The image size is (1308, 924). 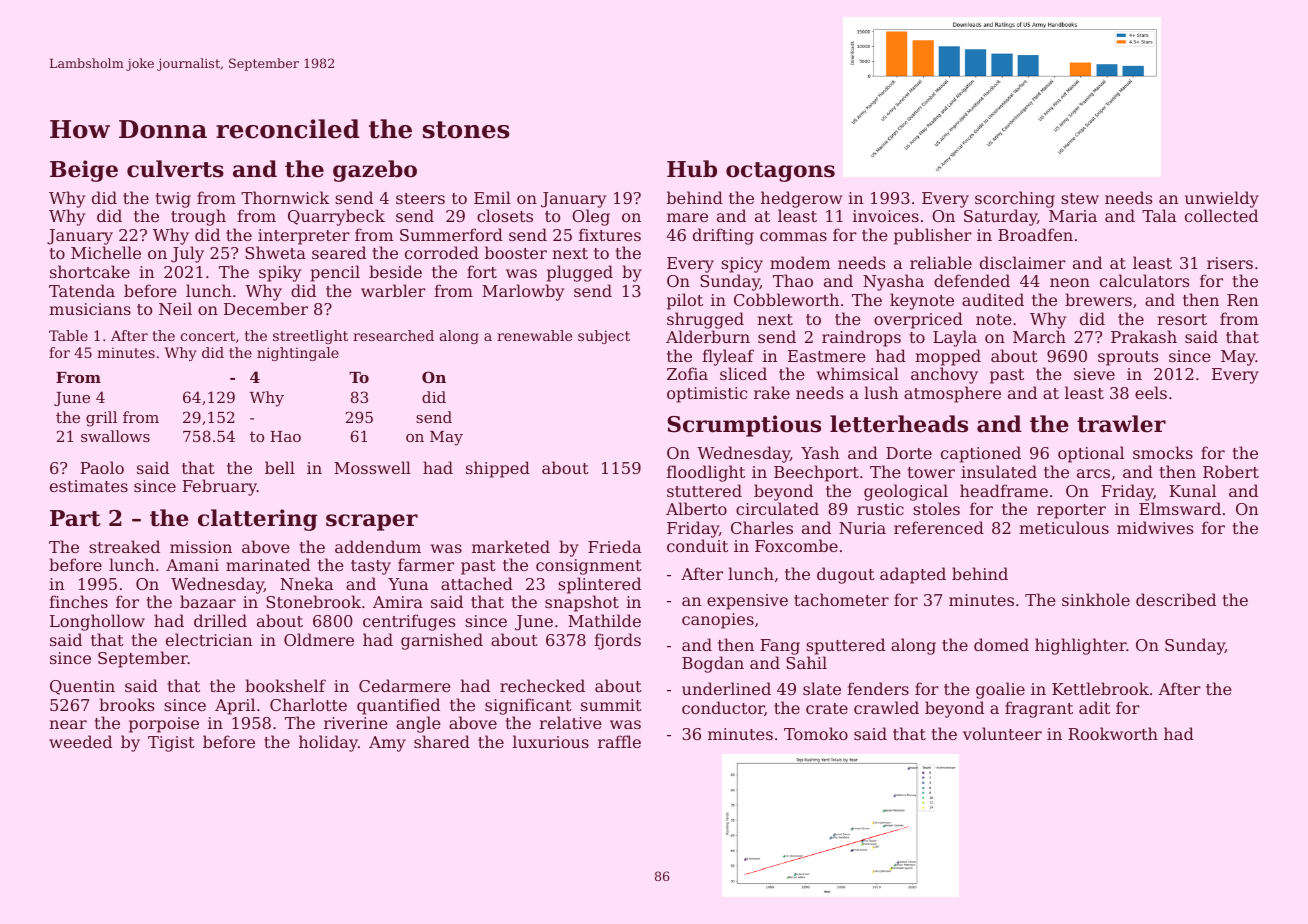 What do you see at coordinates (780, 172) in the image?
I see `octagons` at bounding box center [780, 172].
